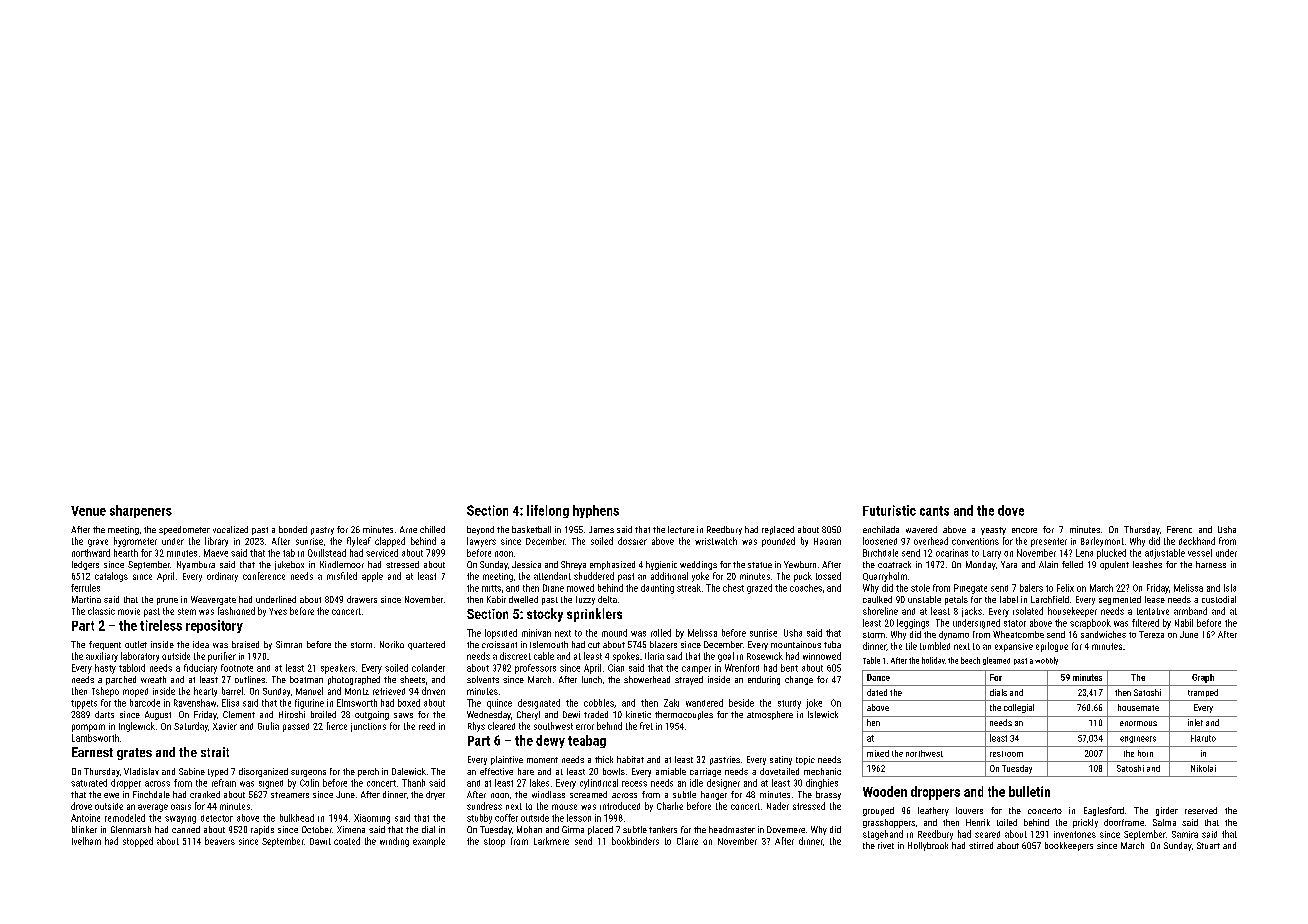 The image size is (1308, 924). What do you see at coordinates (89, 783) in the page?
I see `saturated` at bounding box center [89, 783].
